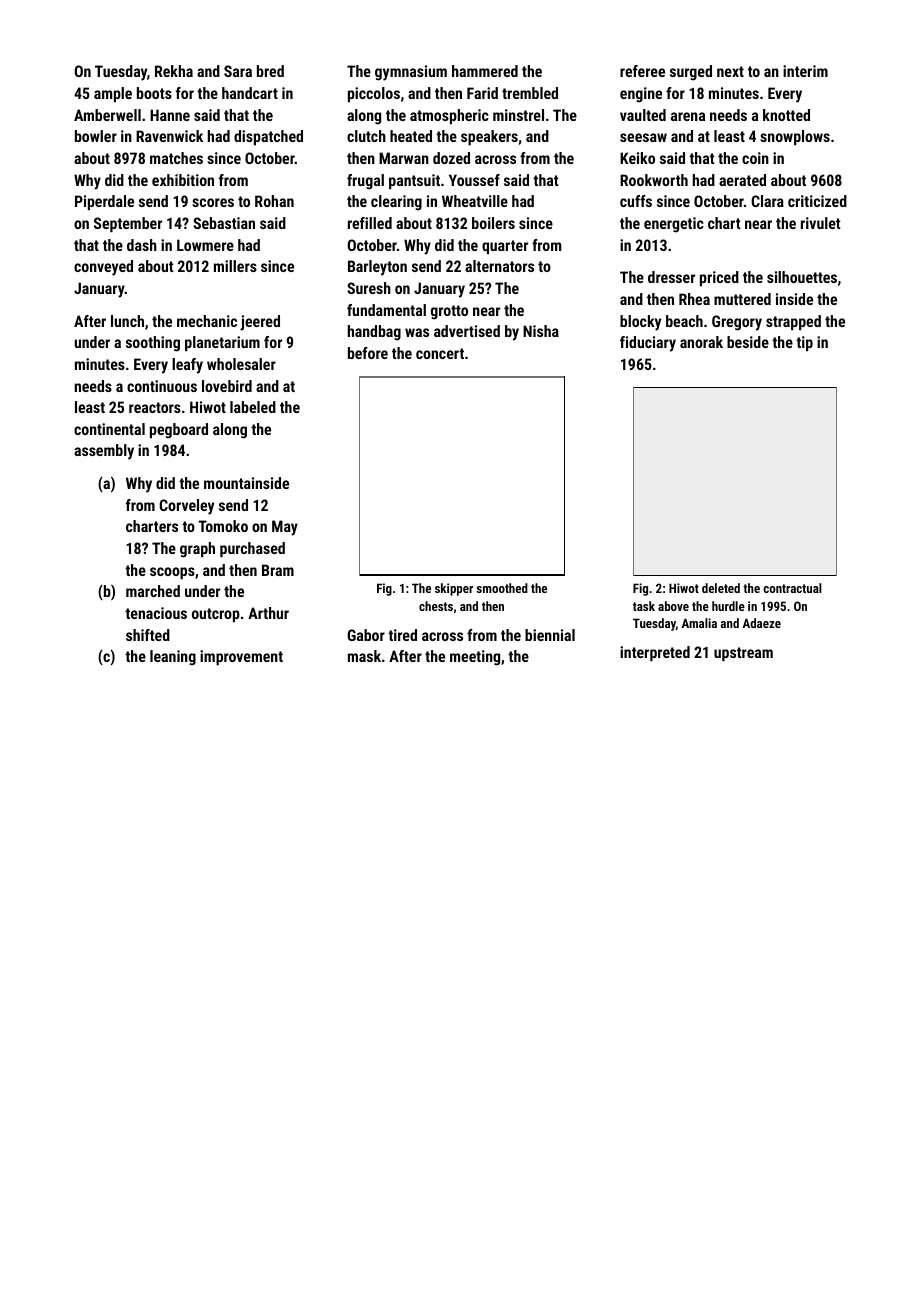 The image size is (924, 1308). I want to click on Rekha, so click(174, 71).
